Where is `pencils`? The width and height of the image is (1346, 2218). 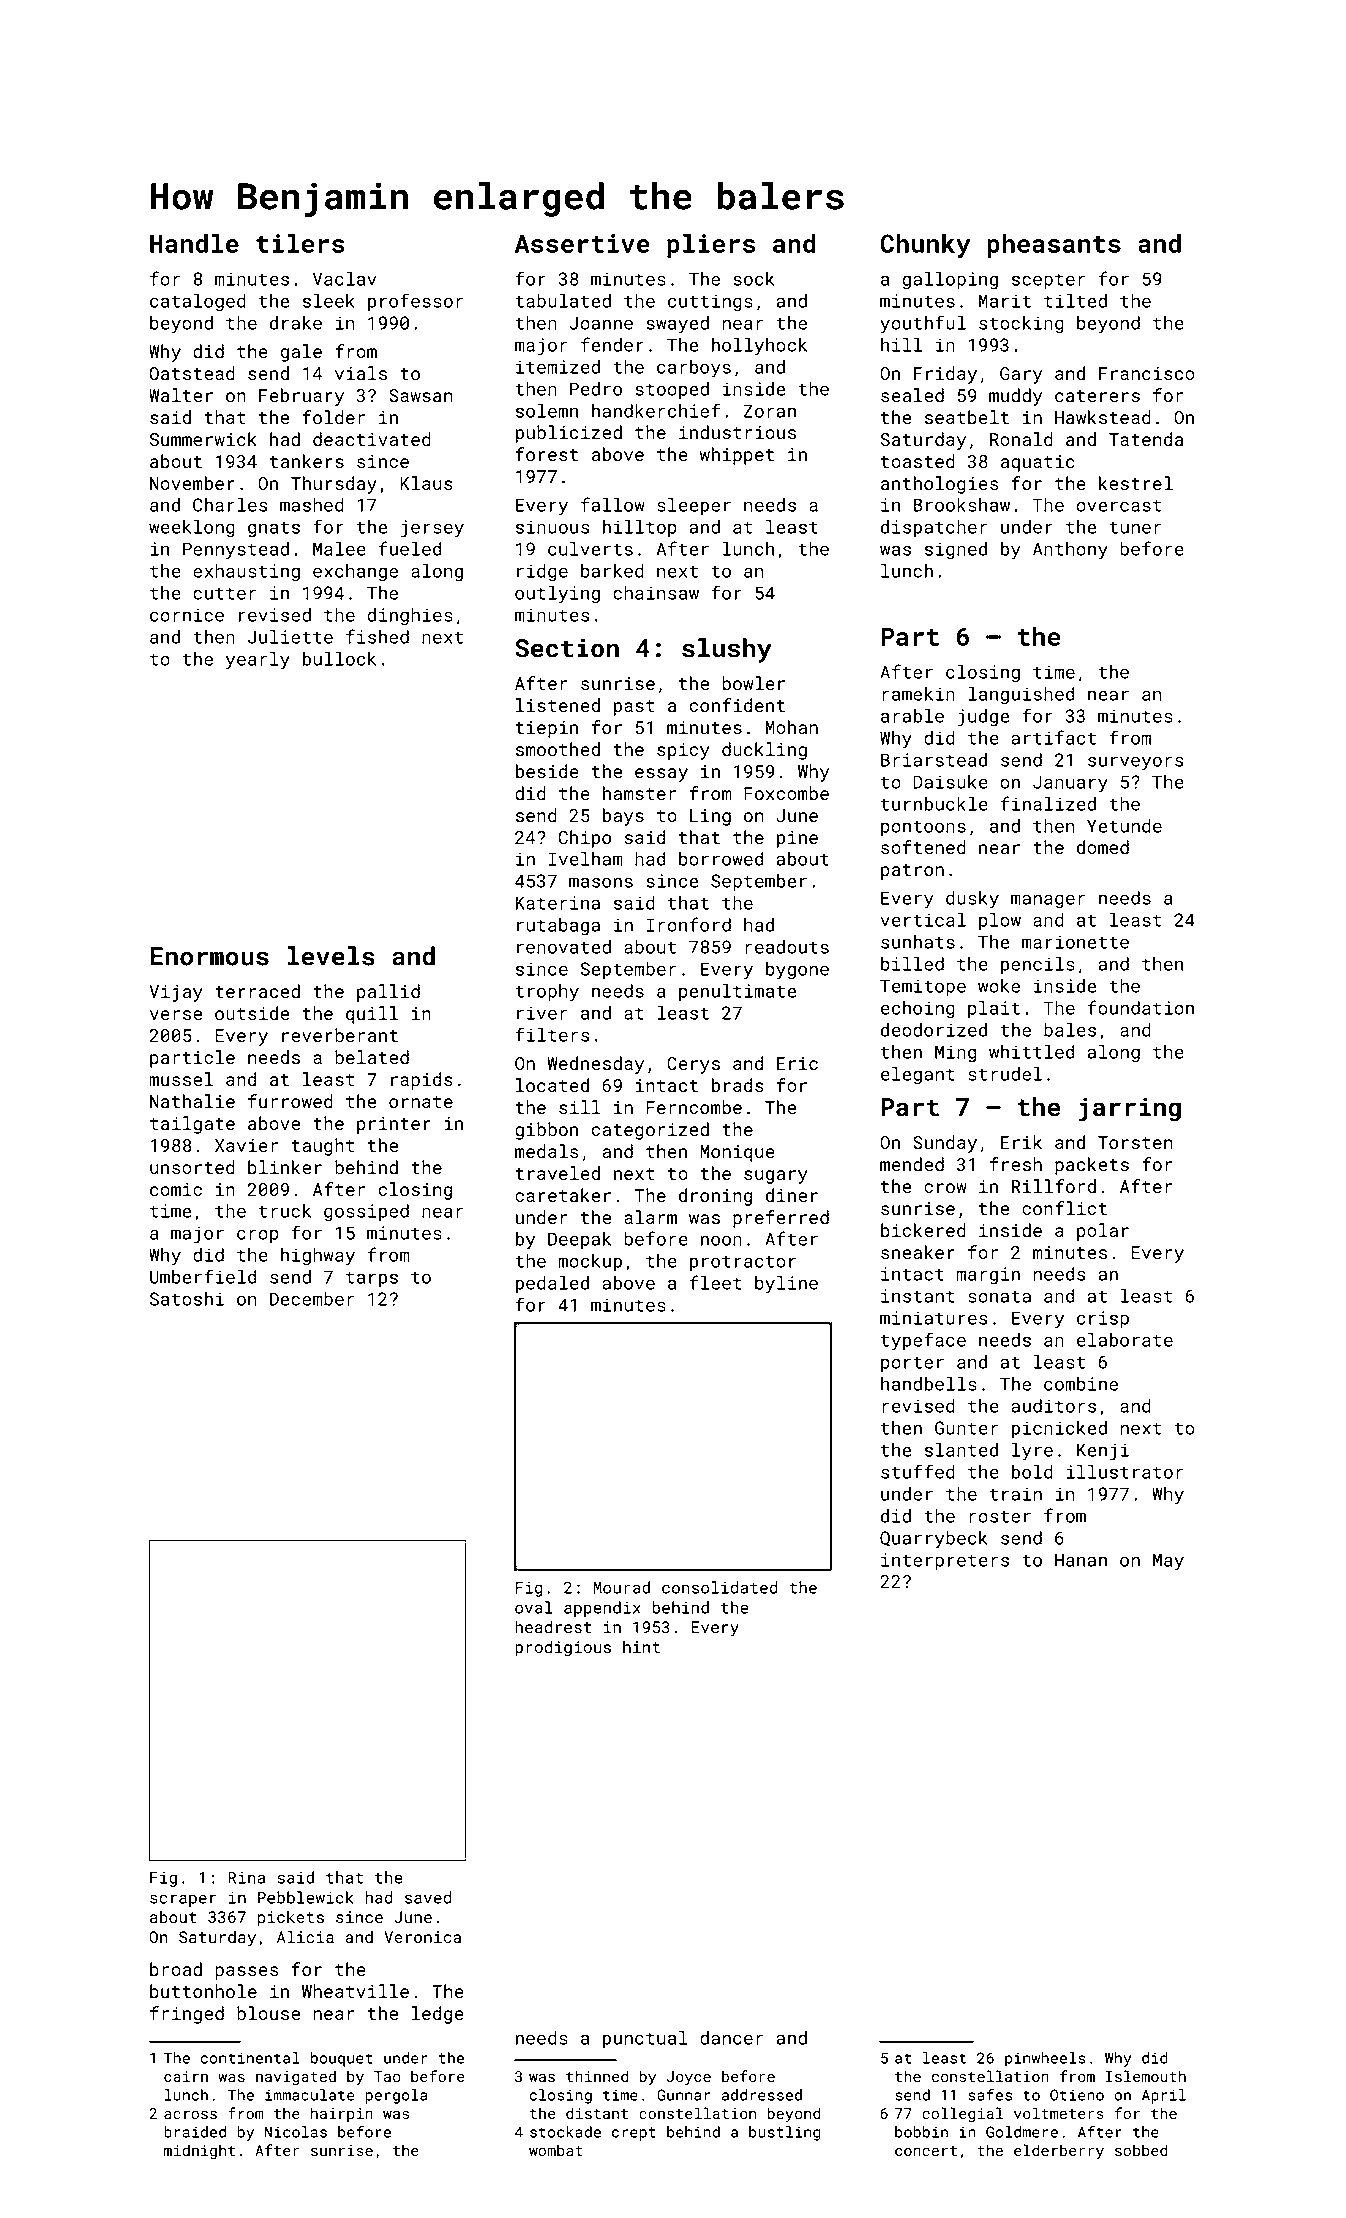
pencils is located at coordinates (1038, 965).
